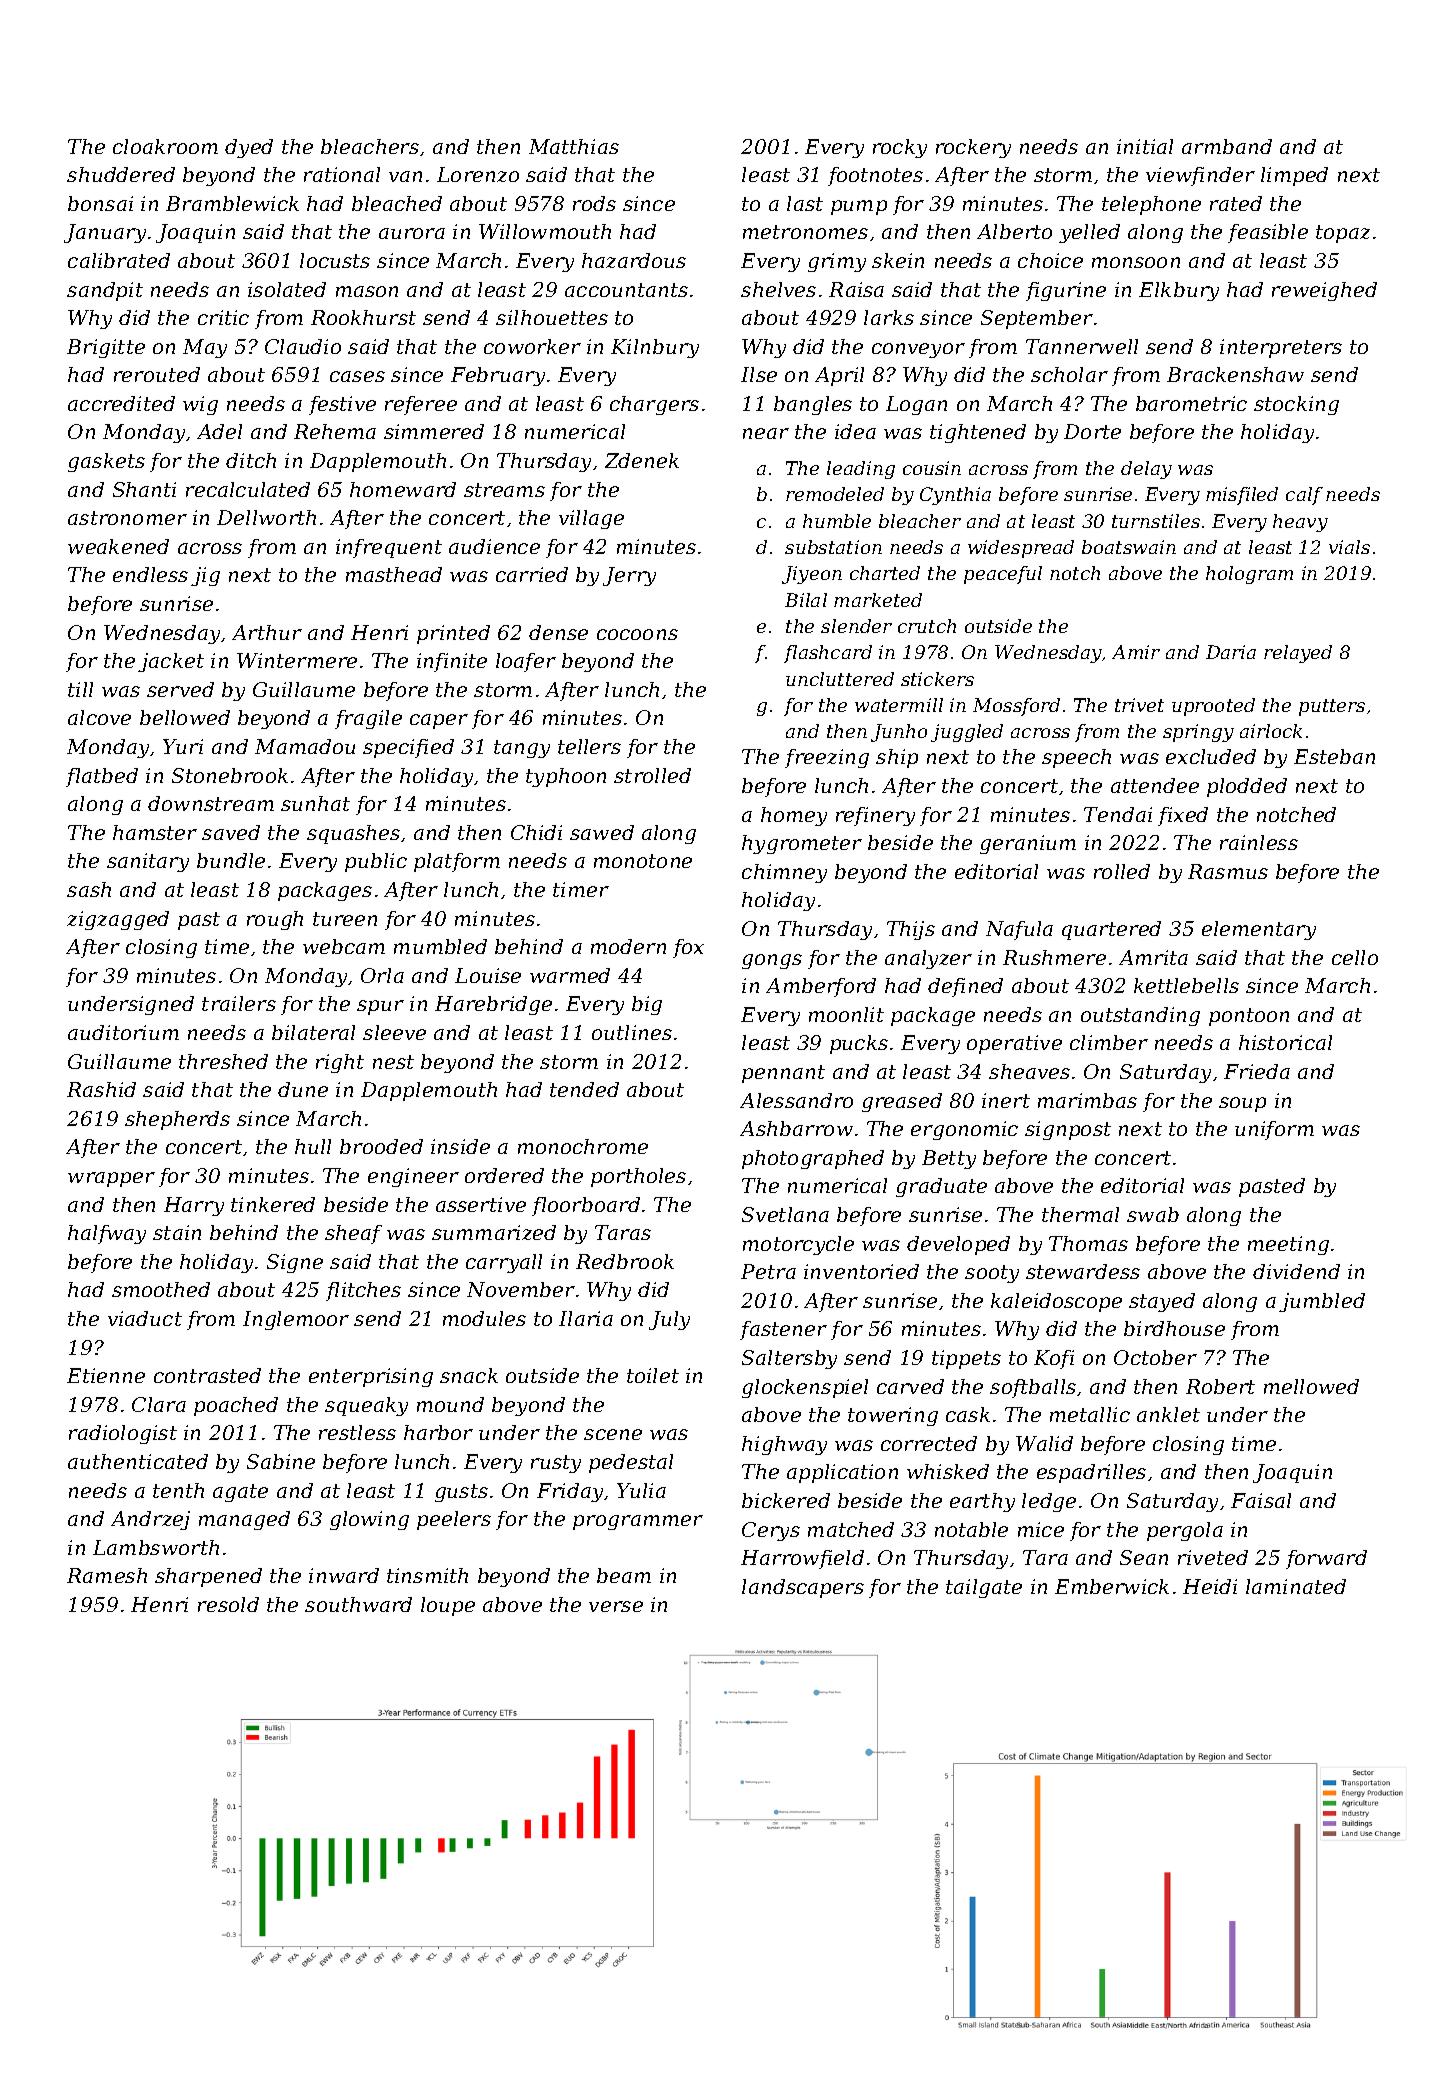 The height and width of the screenshot is (2100, 1450). What do you see at coordinates (1334, 756) in the screenshot?
I see `Esteban` at bounding box center [1334, 756].
